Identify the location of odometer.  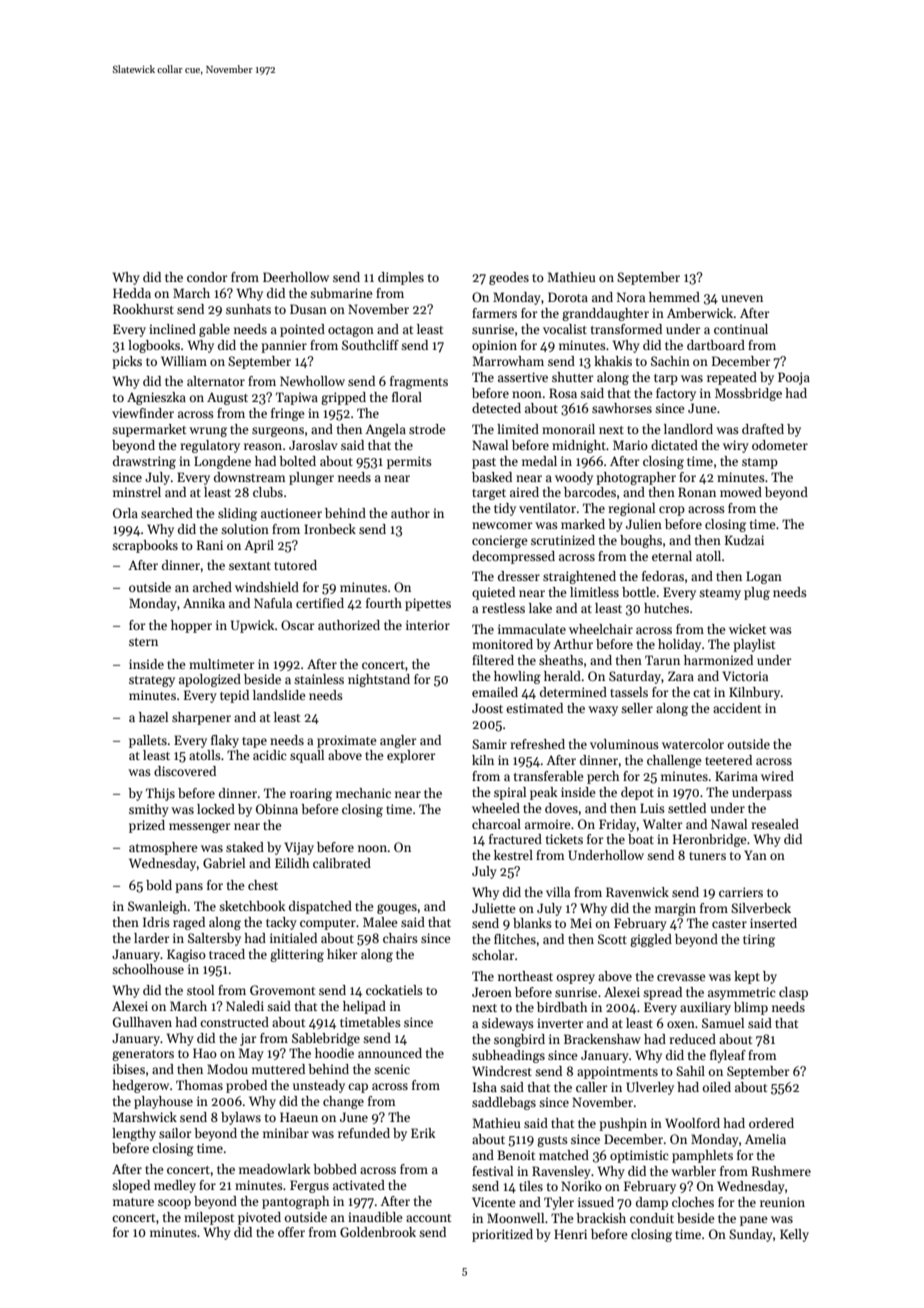
(780, 445).
